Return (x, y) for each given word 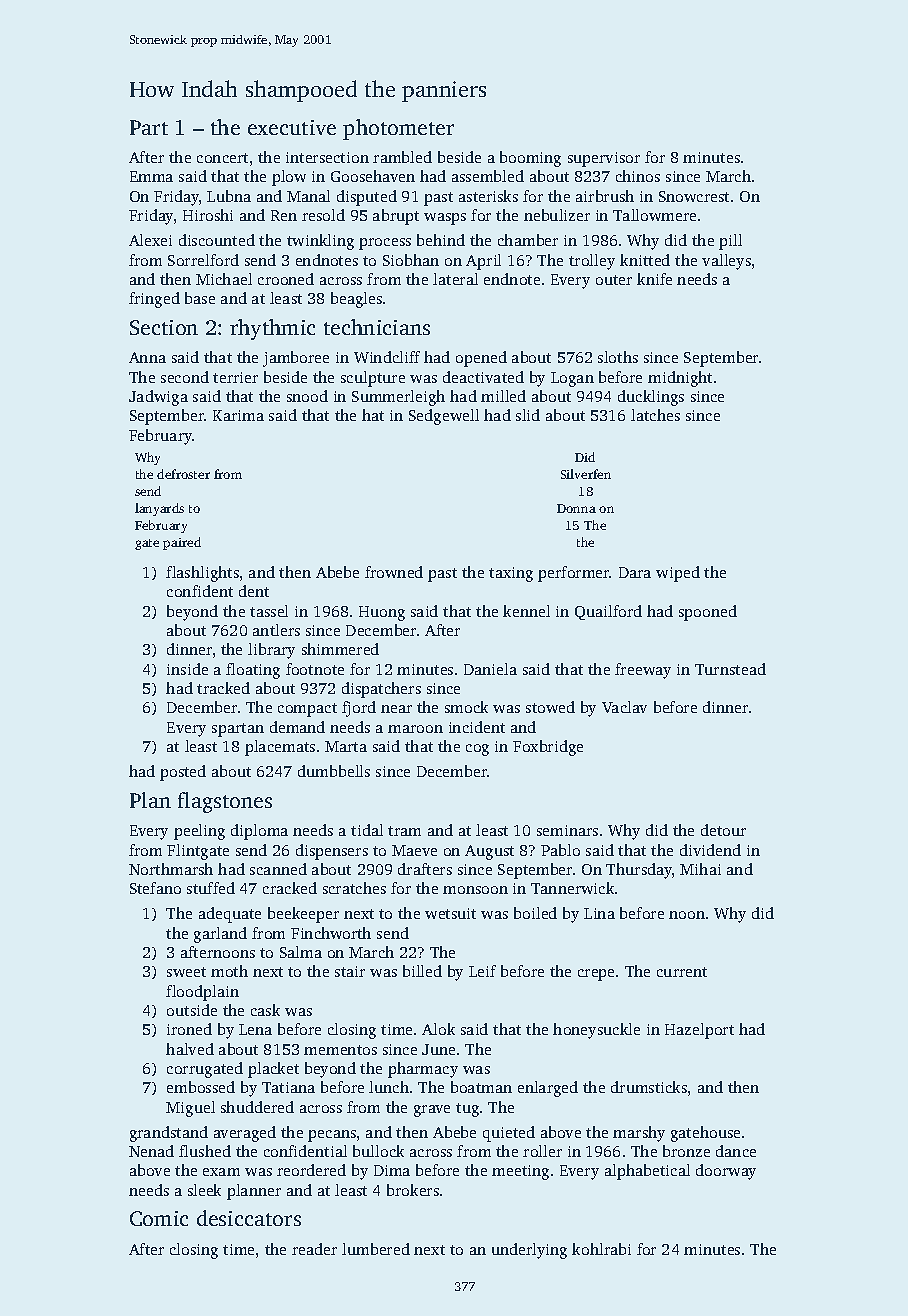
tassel (269, 611)
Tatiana (288, 1087)
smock (466, 707)
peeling (199, 832)
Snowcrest (694, 196)
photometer (398, 129)
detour (723, 830)
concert (222, 158)
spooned (708, 613)
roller (542, 1151)
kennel (526, 611)
